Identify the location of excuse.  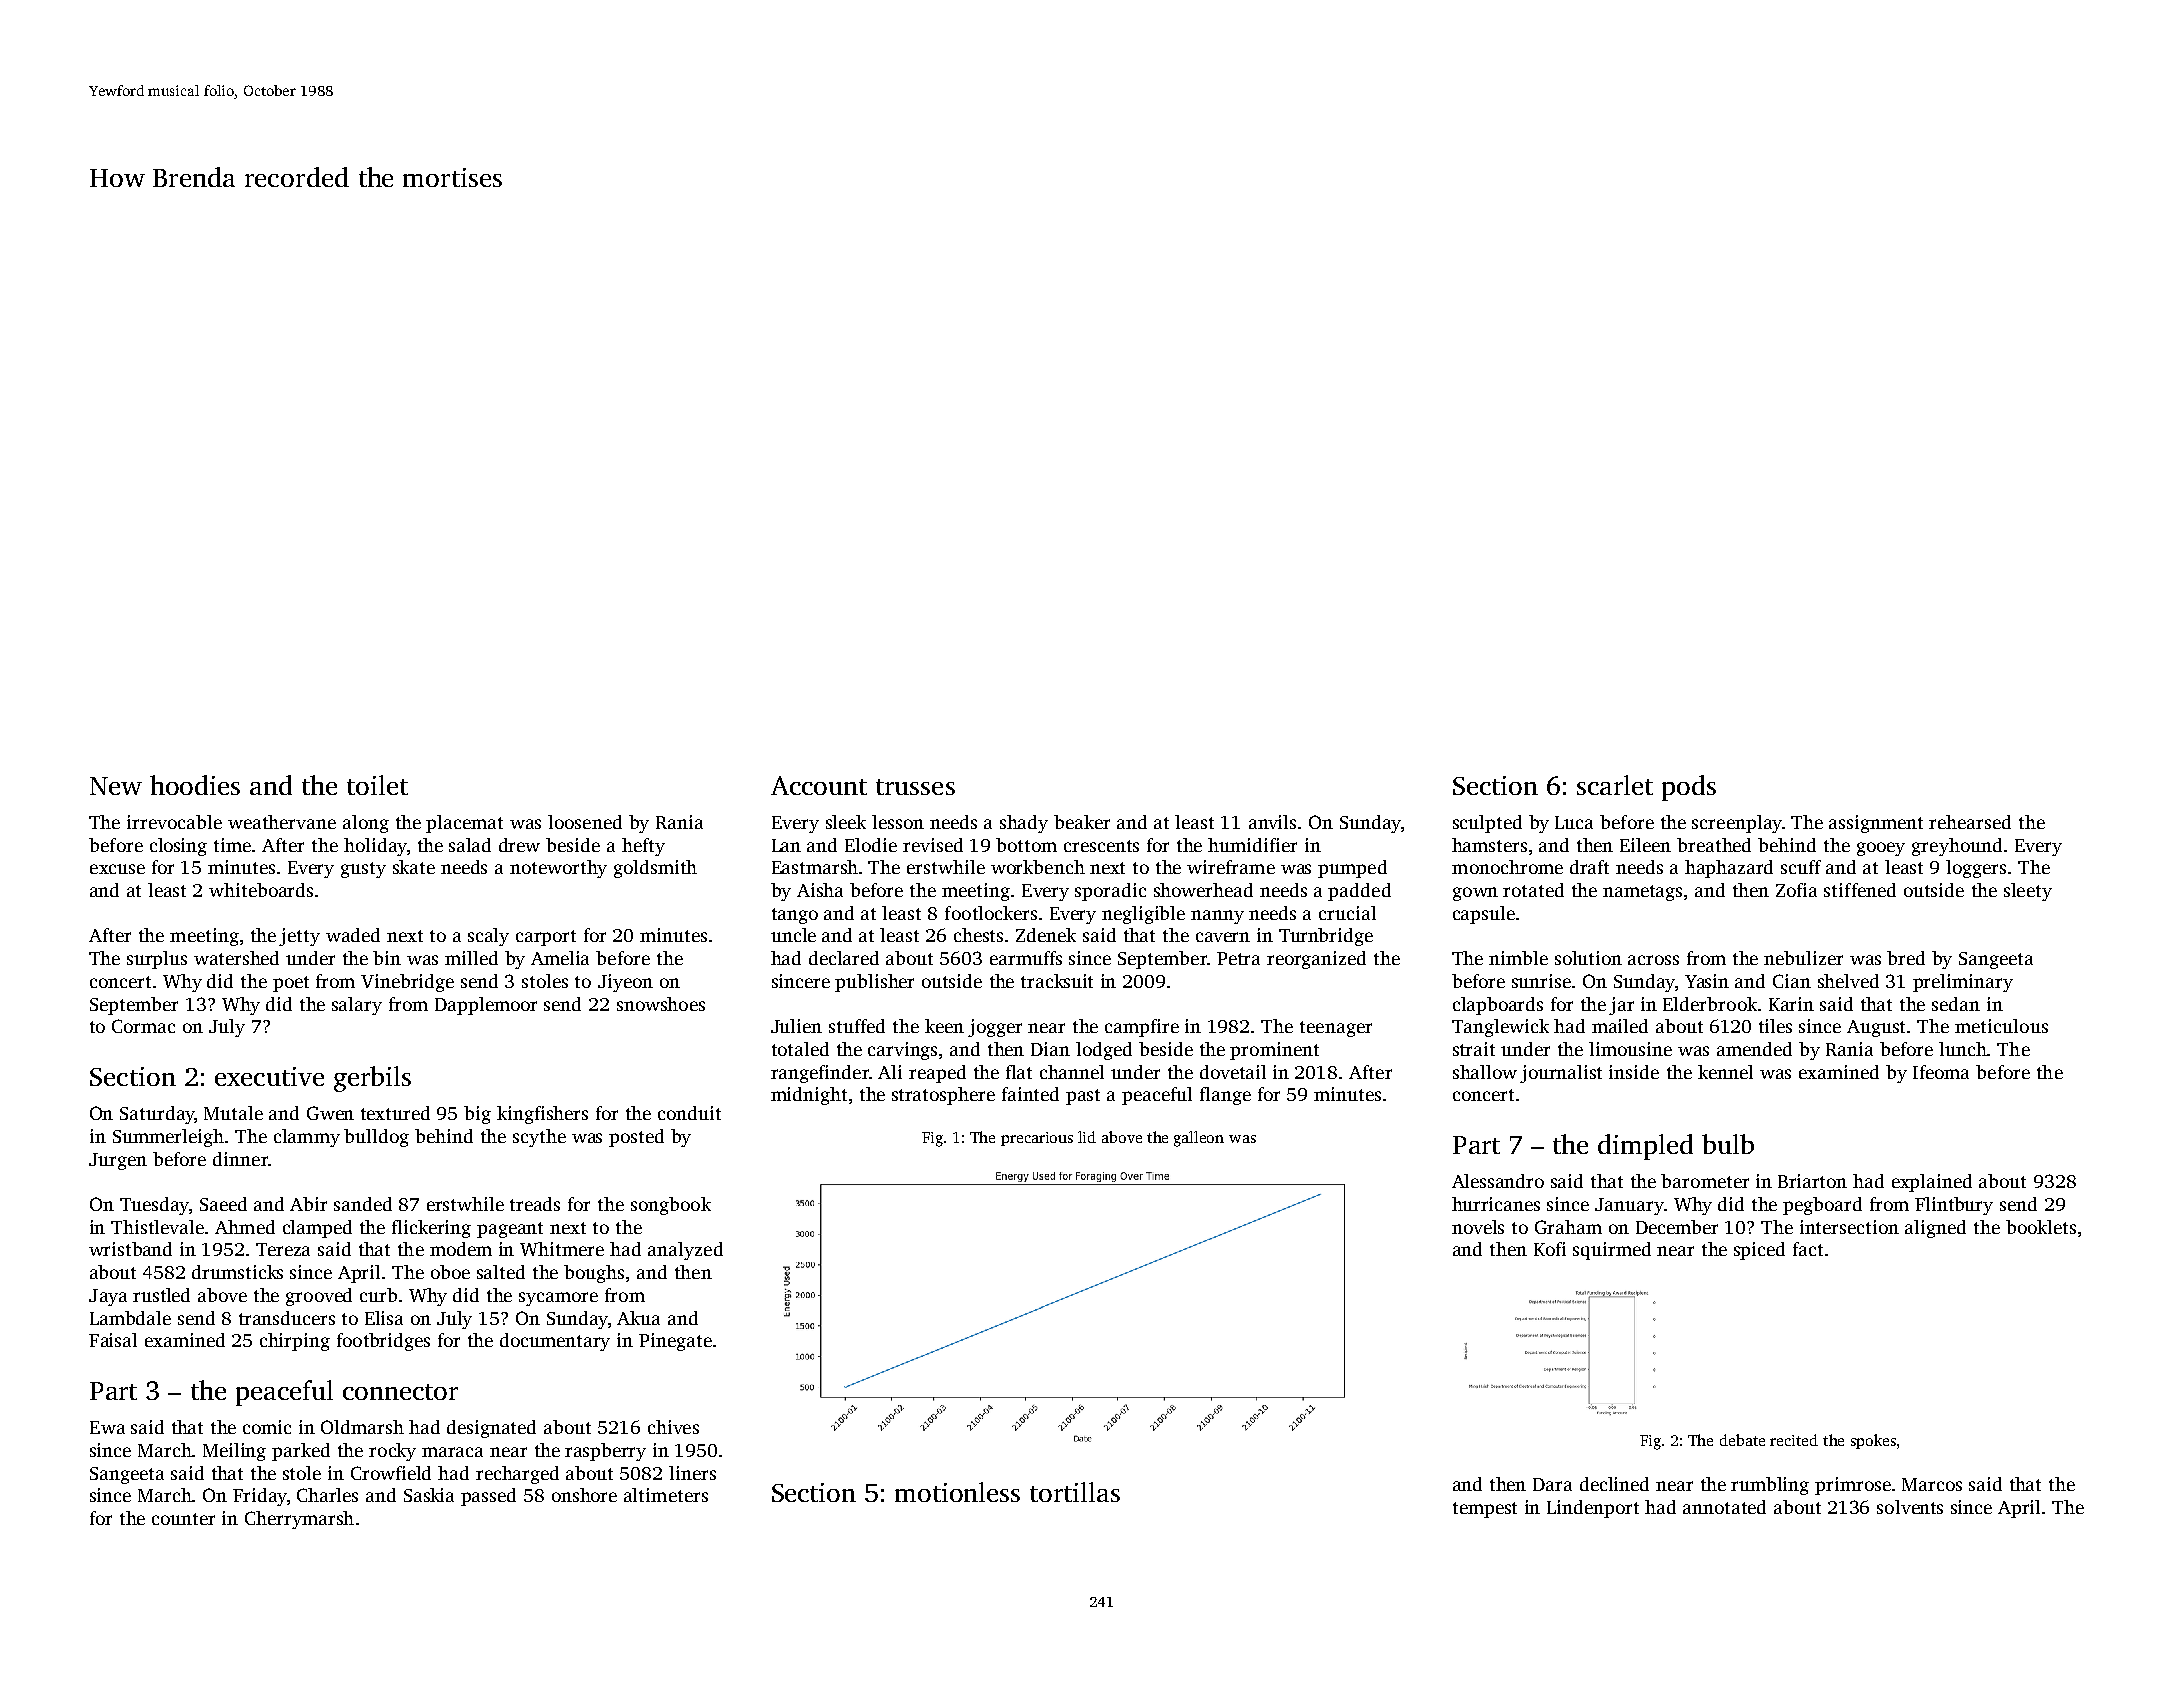
(117, 869).
